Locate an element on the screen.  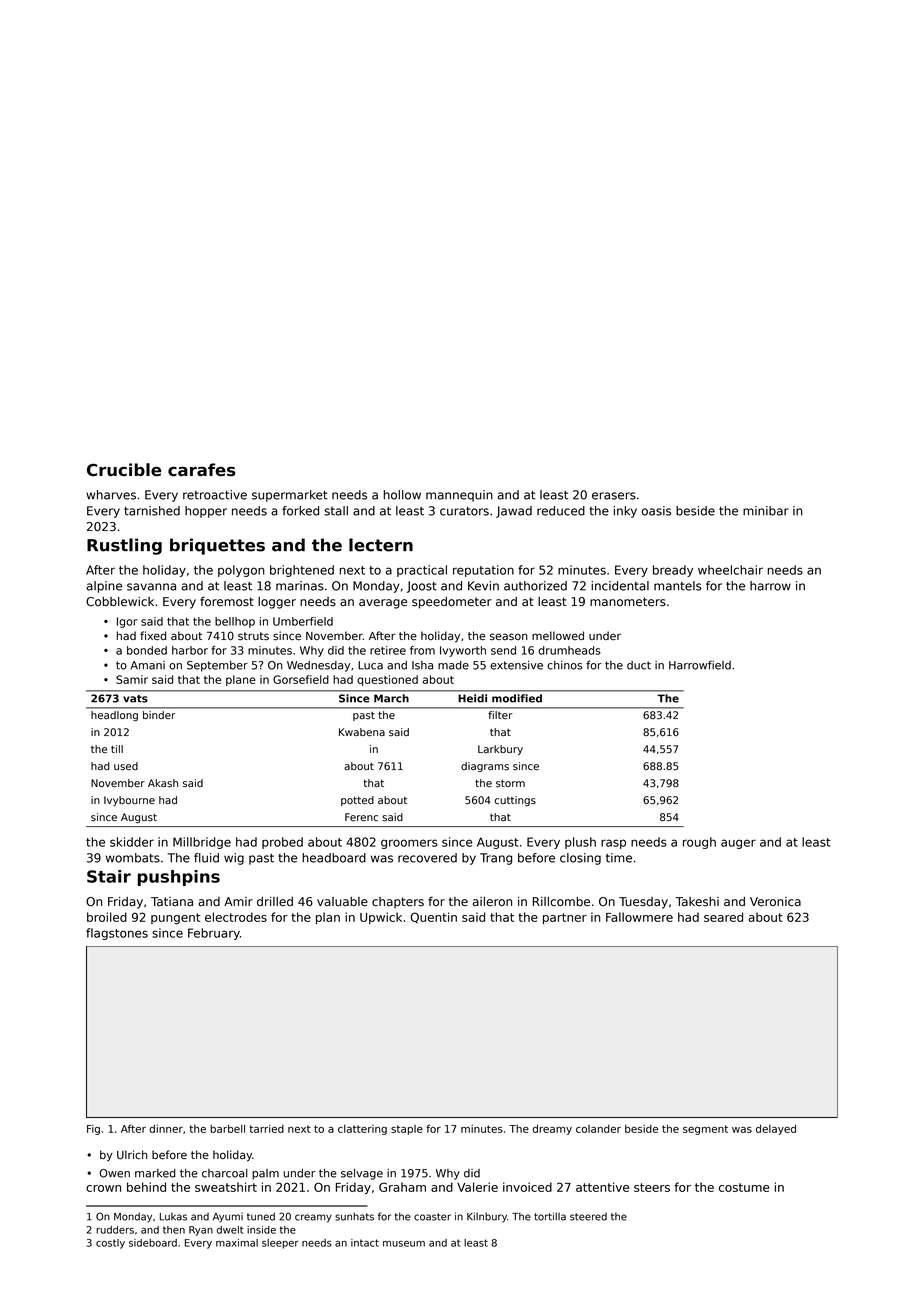
partner is located at coordinates (565, 918).
